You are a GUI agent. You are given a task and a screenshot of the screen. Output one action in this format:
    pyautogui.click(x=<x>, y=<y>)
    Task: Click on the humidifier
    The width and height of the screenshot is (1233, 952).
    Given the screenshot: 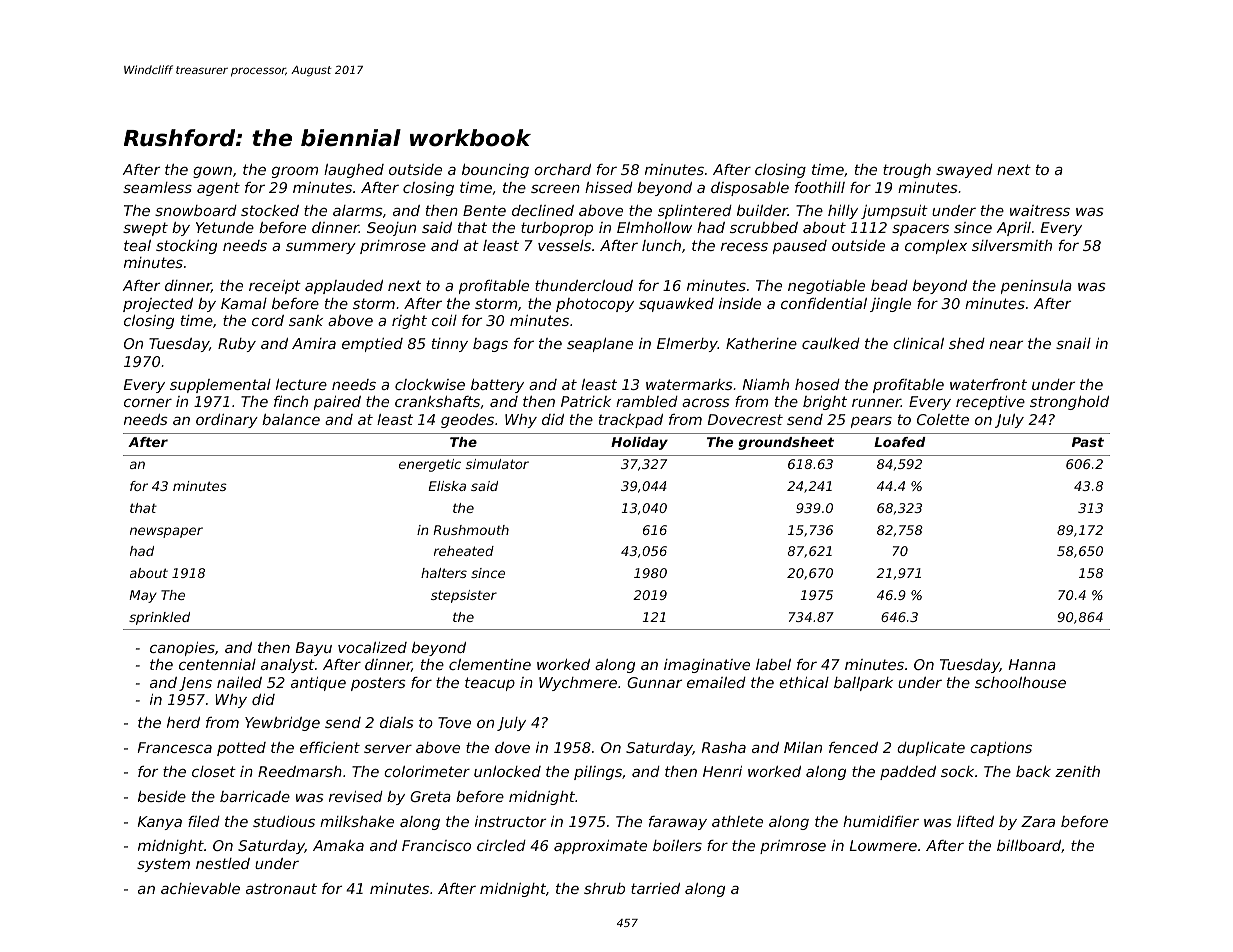 What is the action you would take?
    pyautogui.click(x=881, y=821)
